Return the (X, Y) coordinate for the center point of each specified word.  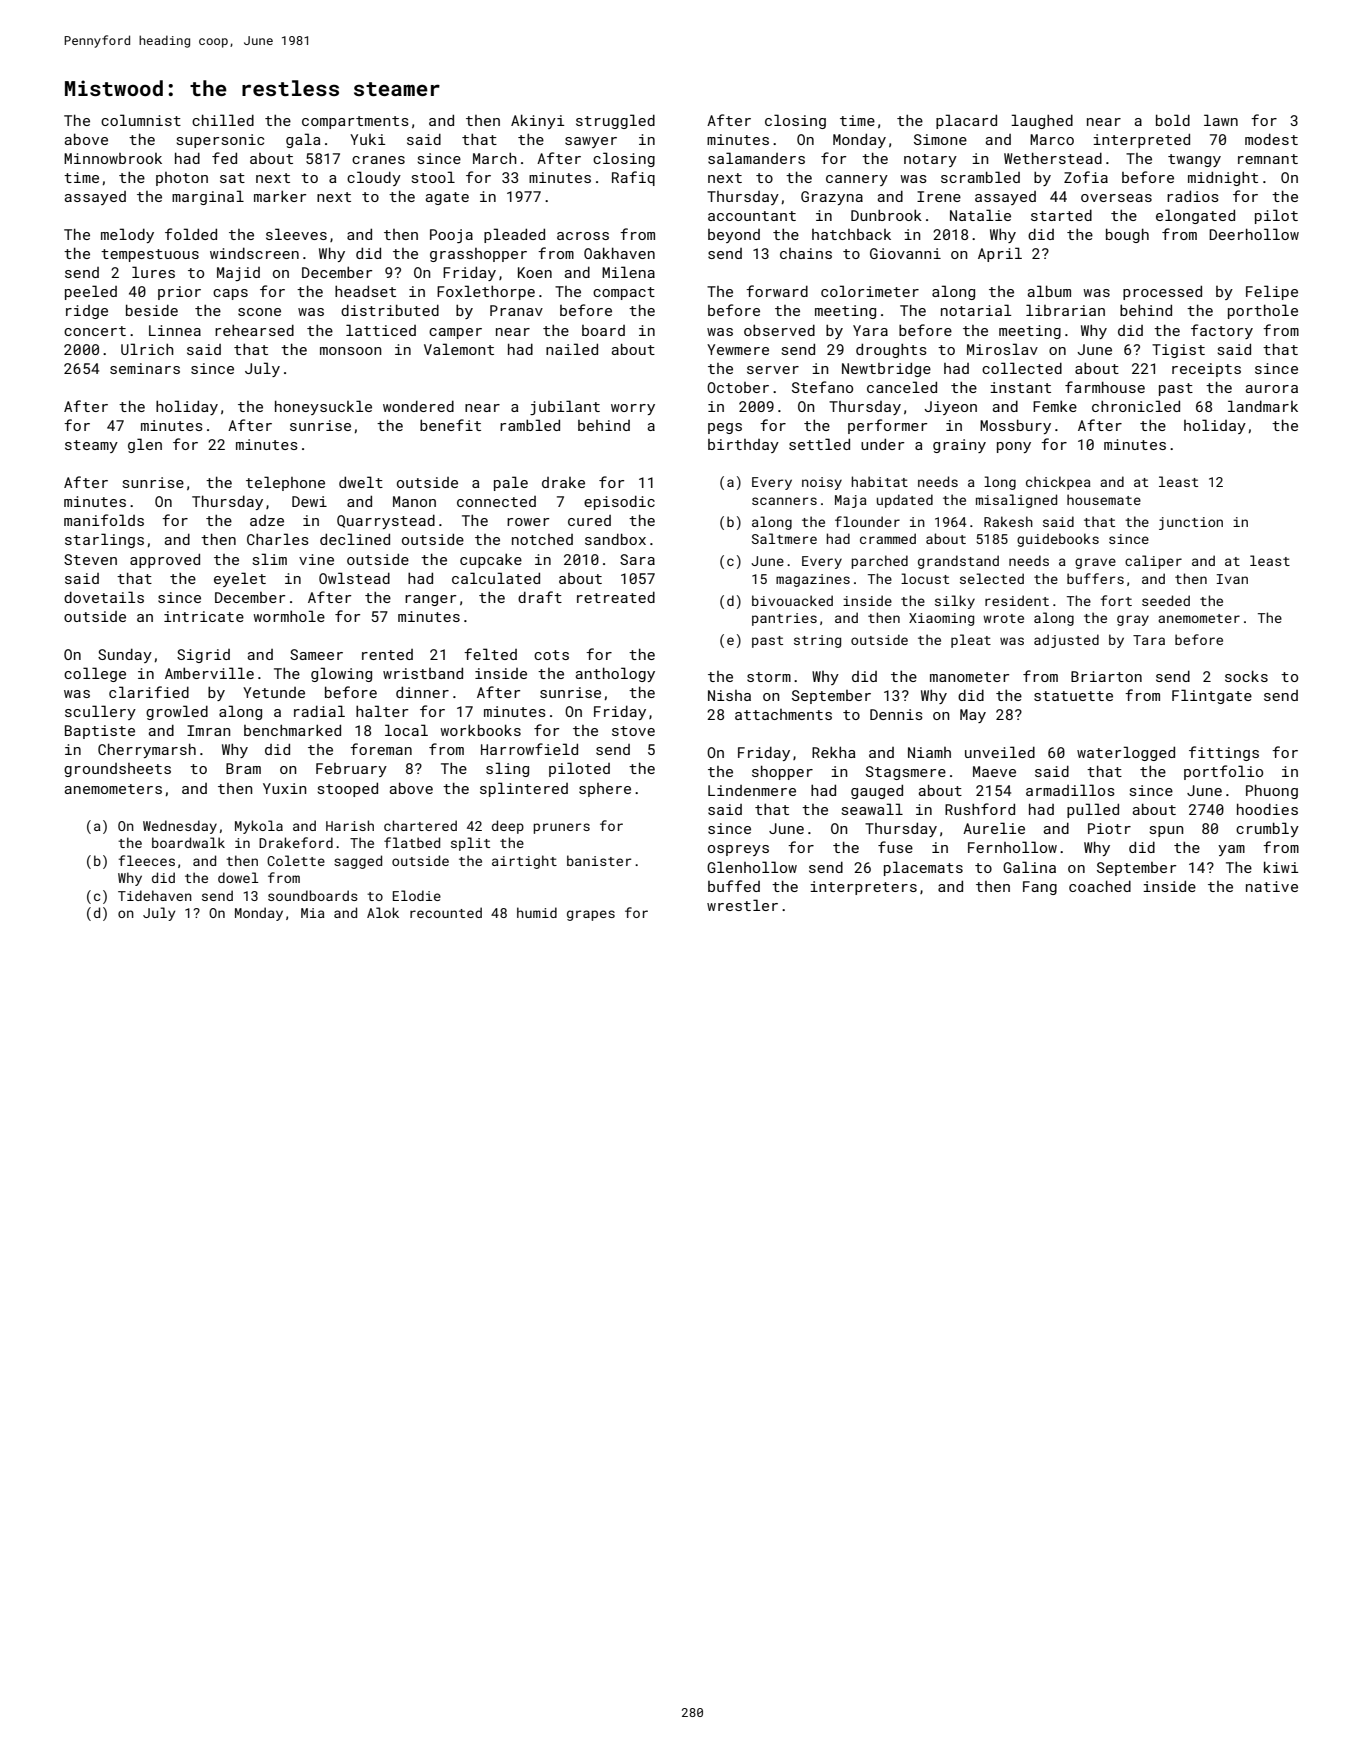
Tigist (1178, 351)
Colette (296, 860)
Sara (637, 559)
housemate (1104, 499)
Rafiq (633, 178)
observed (779, 330)
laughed (1042, 121)
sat (232, 178)
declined (355, 539)
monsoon (350, 351)
